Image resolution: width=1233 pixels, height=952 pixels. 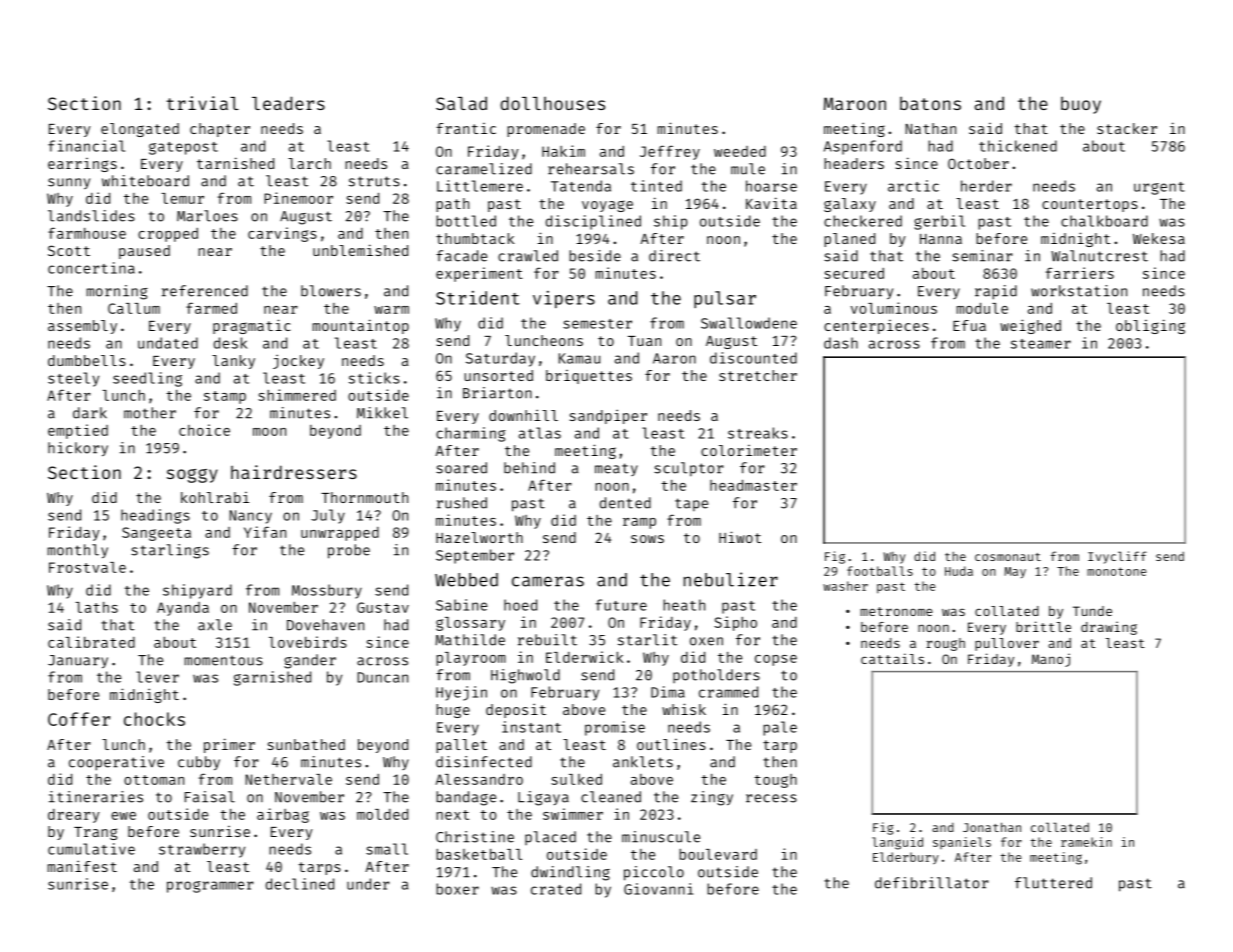 What do you see at coordinates (77, 551) in the screenshot?
I see `monthly` at bounding box center [77, 551].
